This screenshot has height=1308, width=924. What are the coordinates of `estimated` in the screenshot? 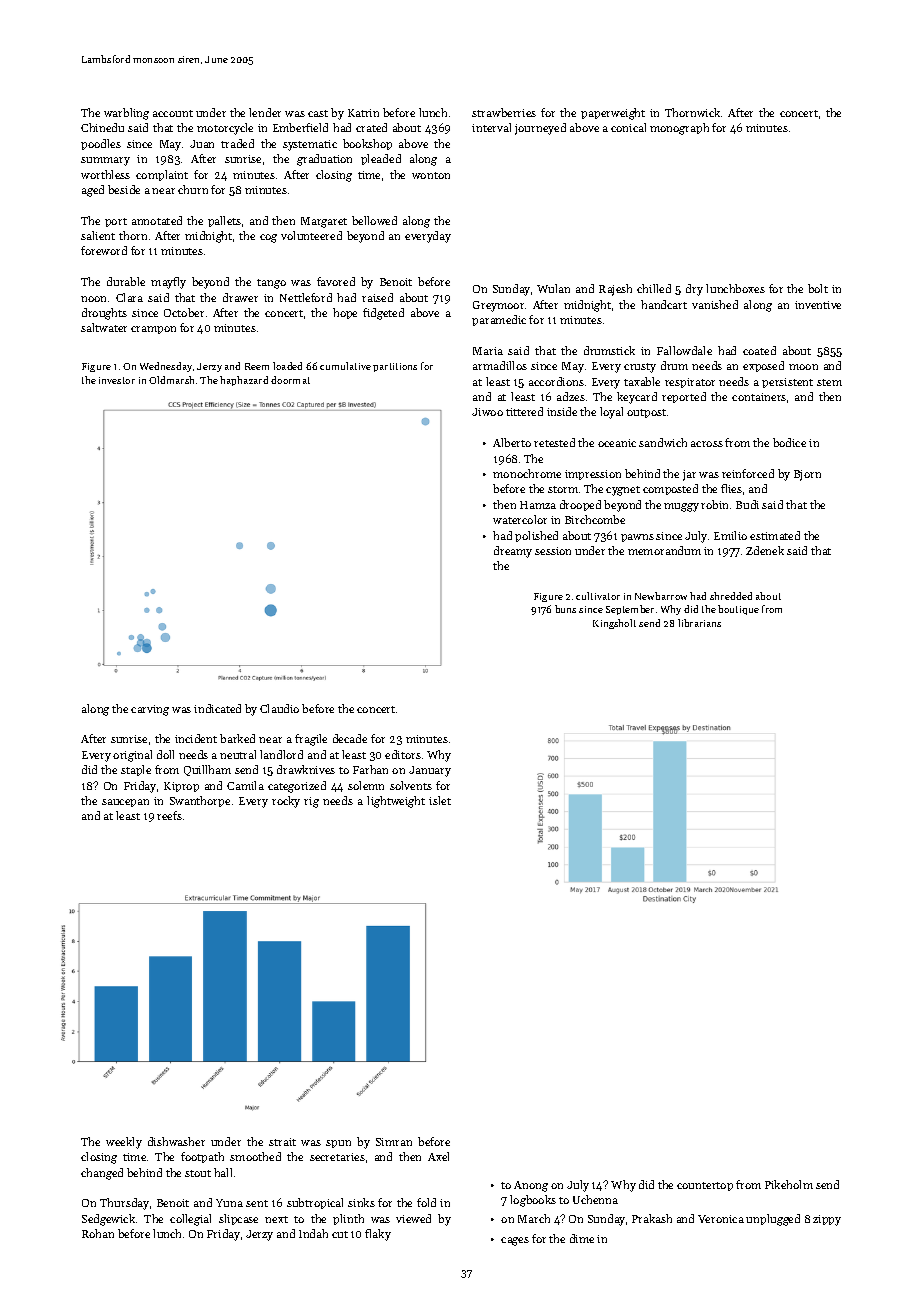 It's located at (775, 535).
